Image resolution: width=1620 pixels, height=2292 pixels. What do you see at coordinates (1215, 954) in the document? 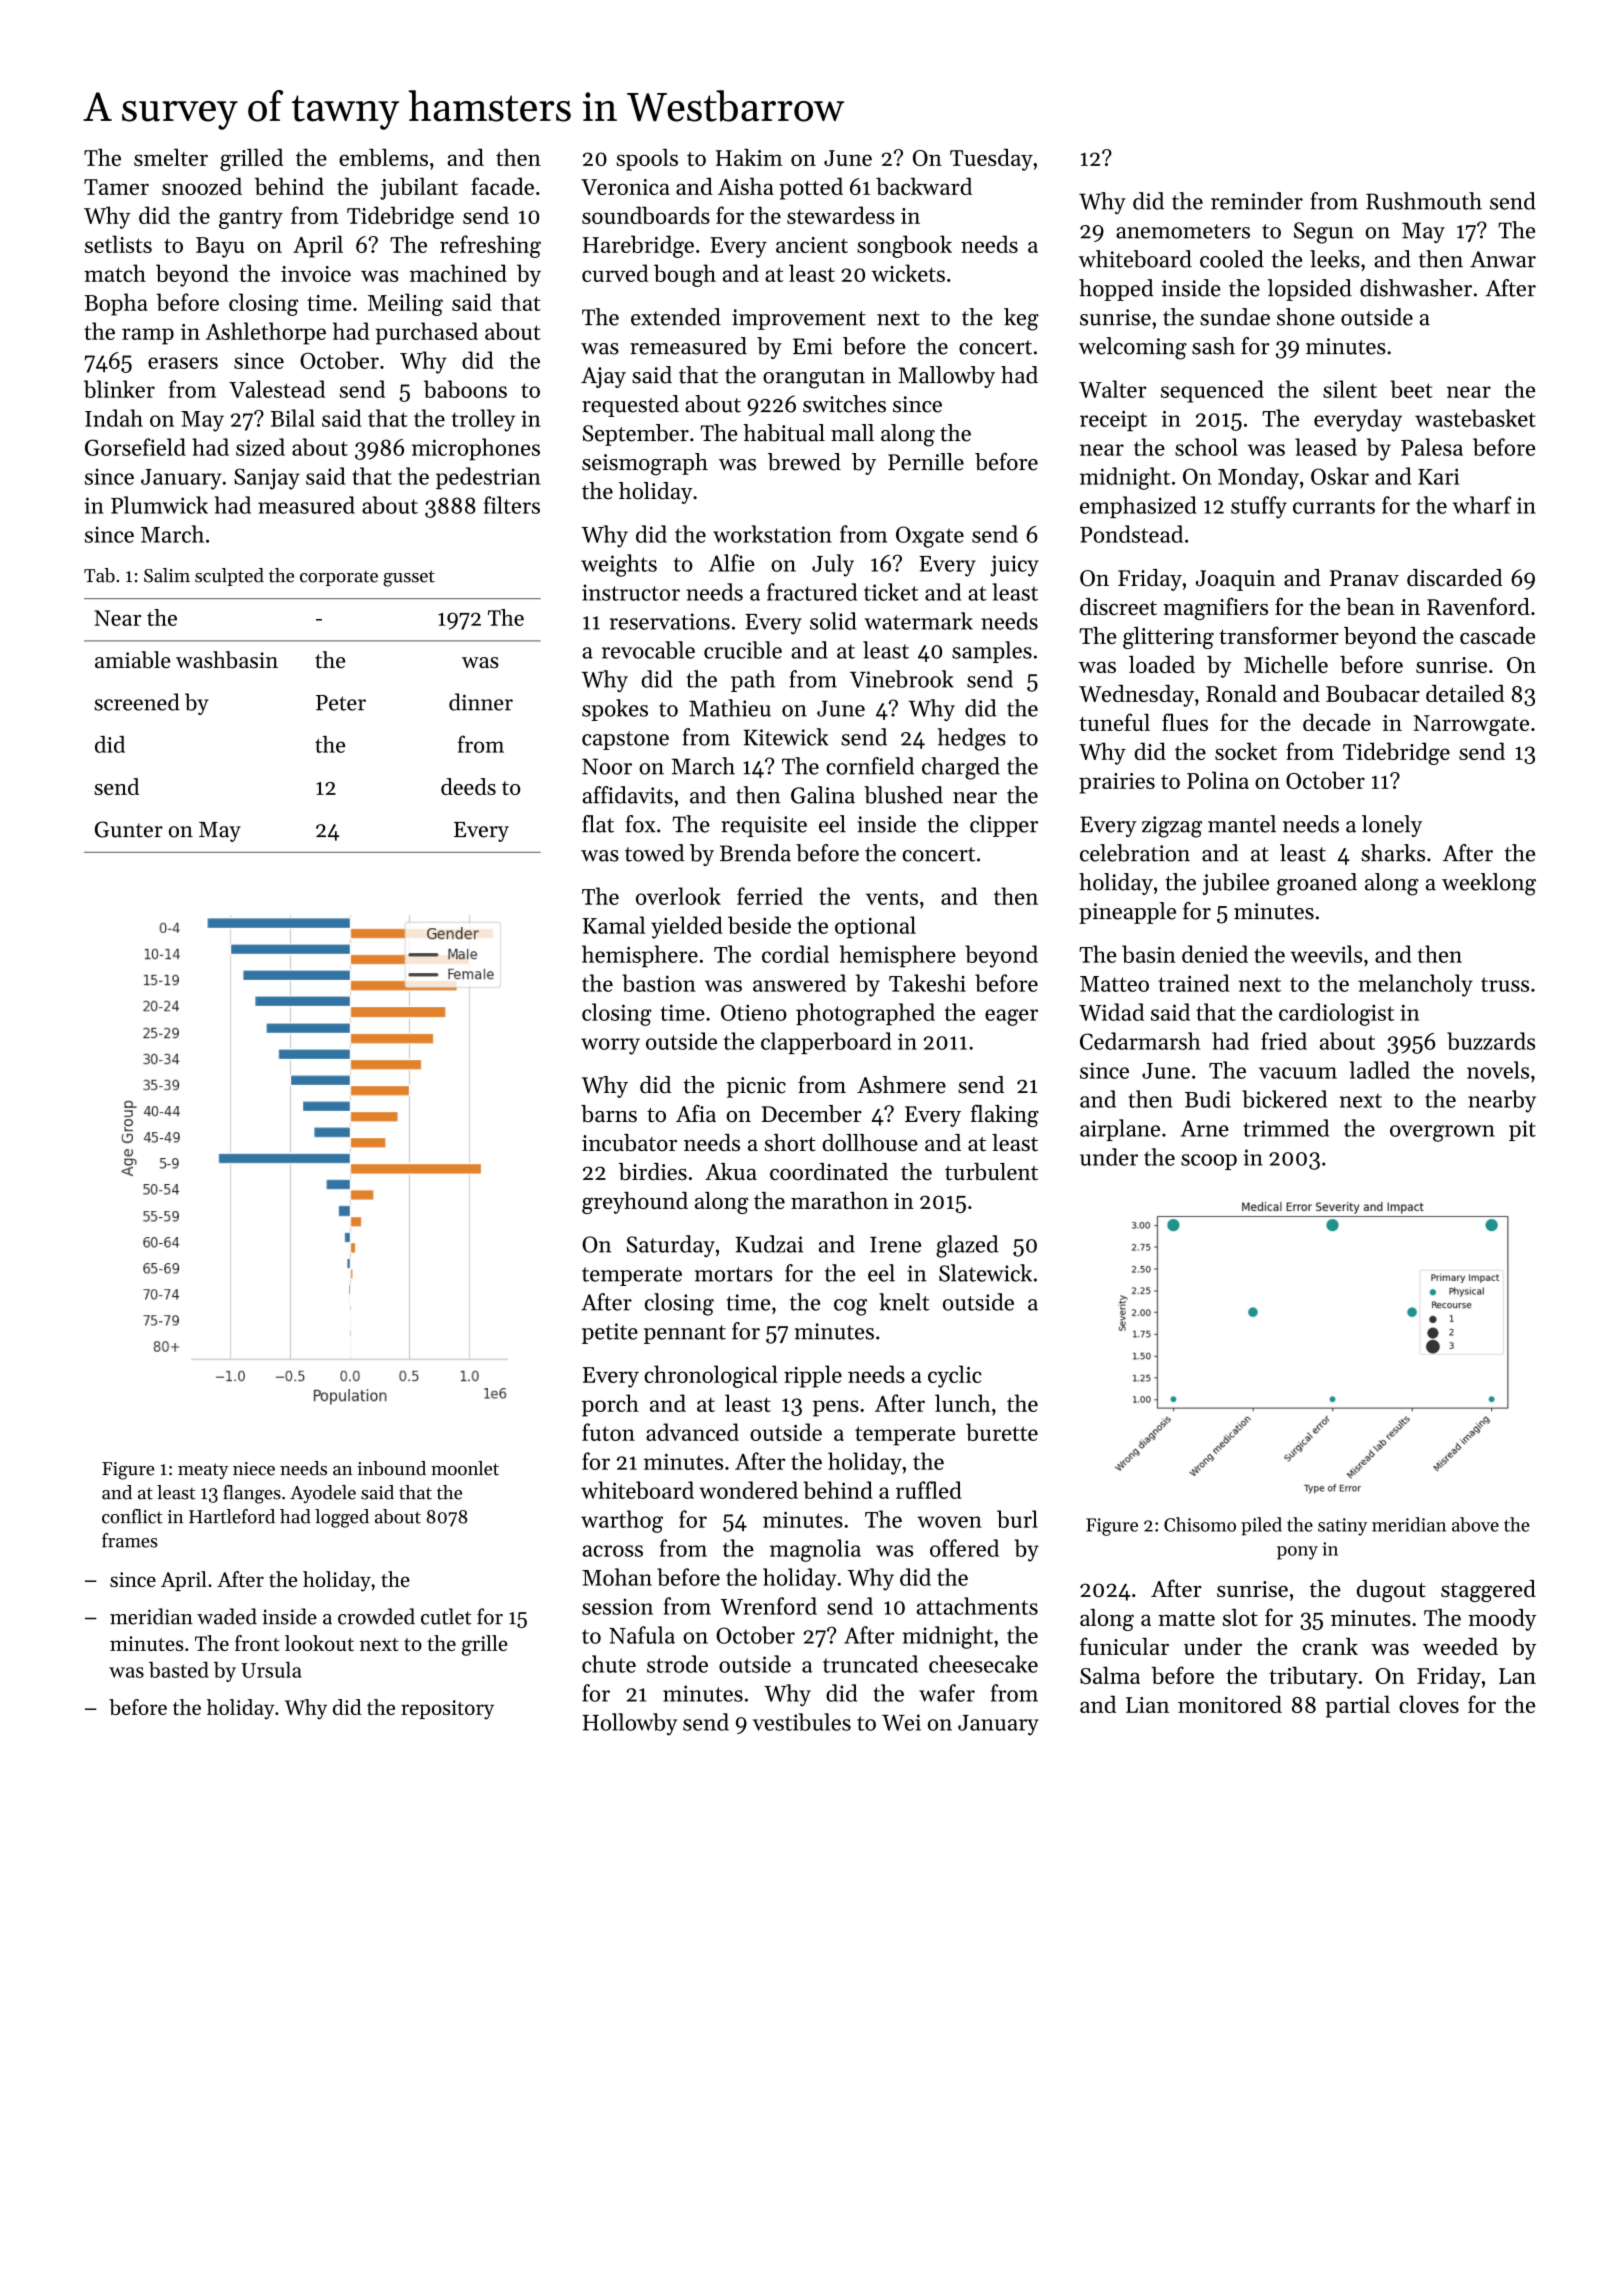
I see `denied` at bounding box center [1215, 954].
